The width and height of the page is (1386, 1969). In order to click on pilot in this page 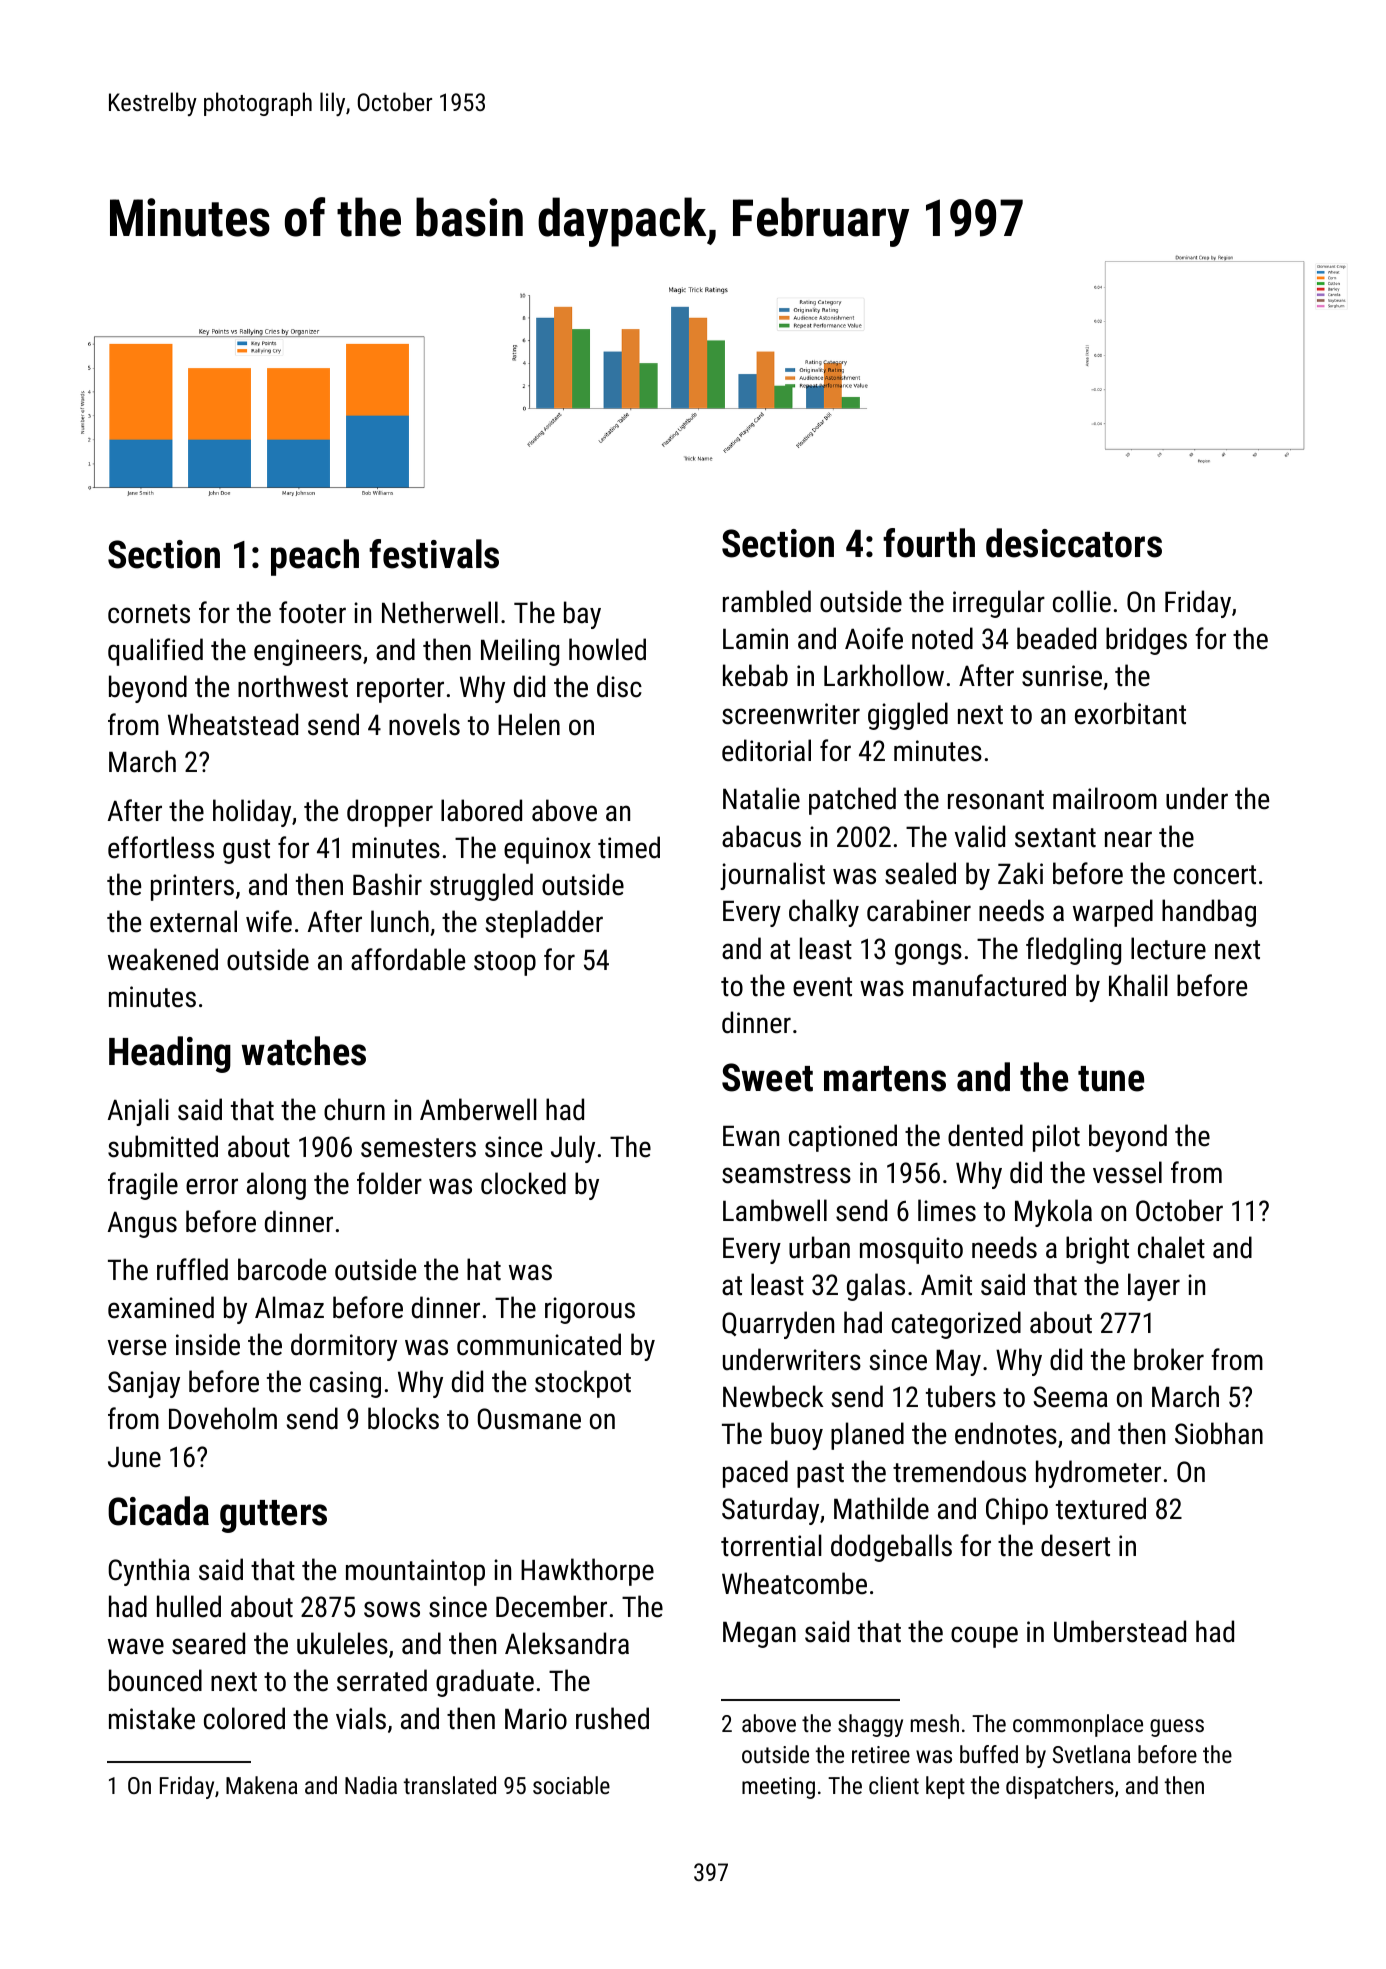, I will do `click(1056, 1138)`.
